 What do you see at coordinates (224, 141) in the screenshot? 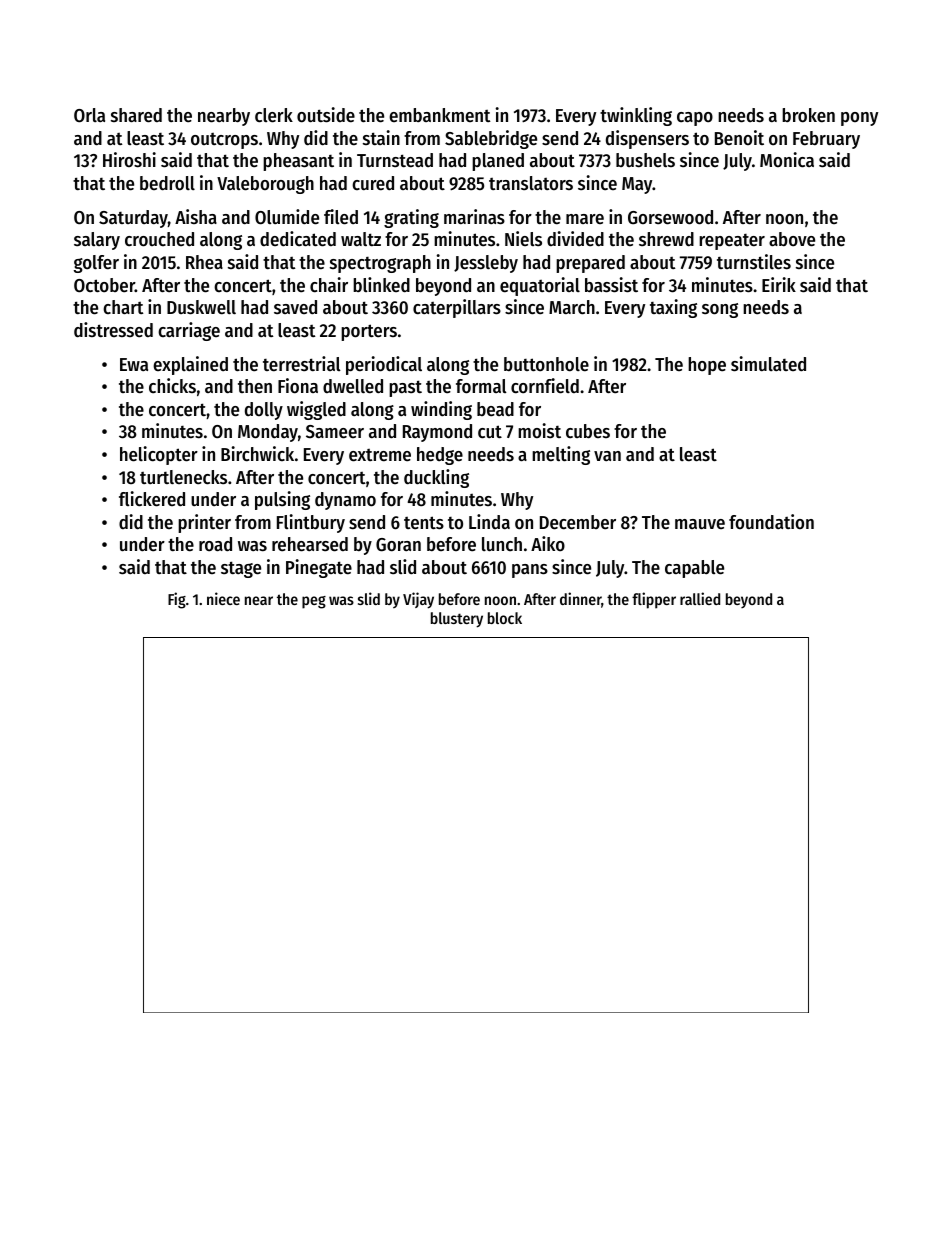
I see `outcrops` at bounding box center [224, 141].
